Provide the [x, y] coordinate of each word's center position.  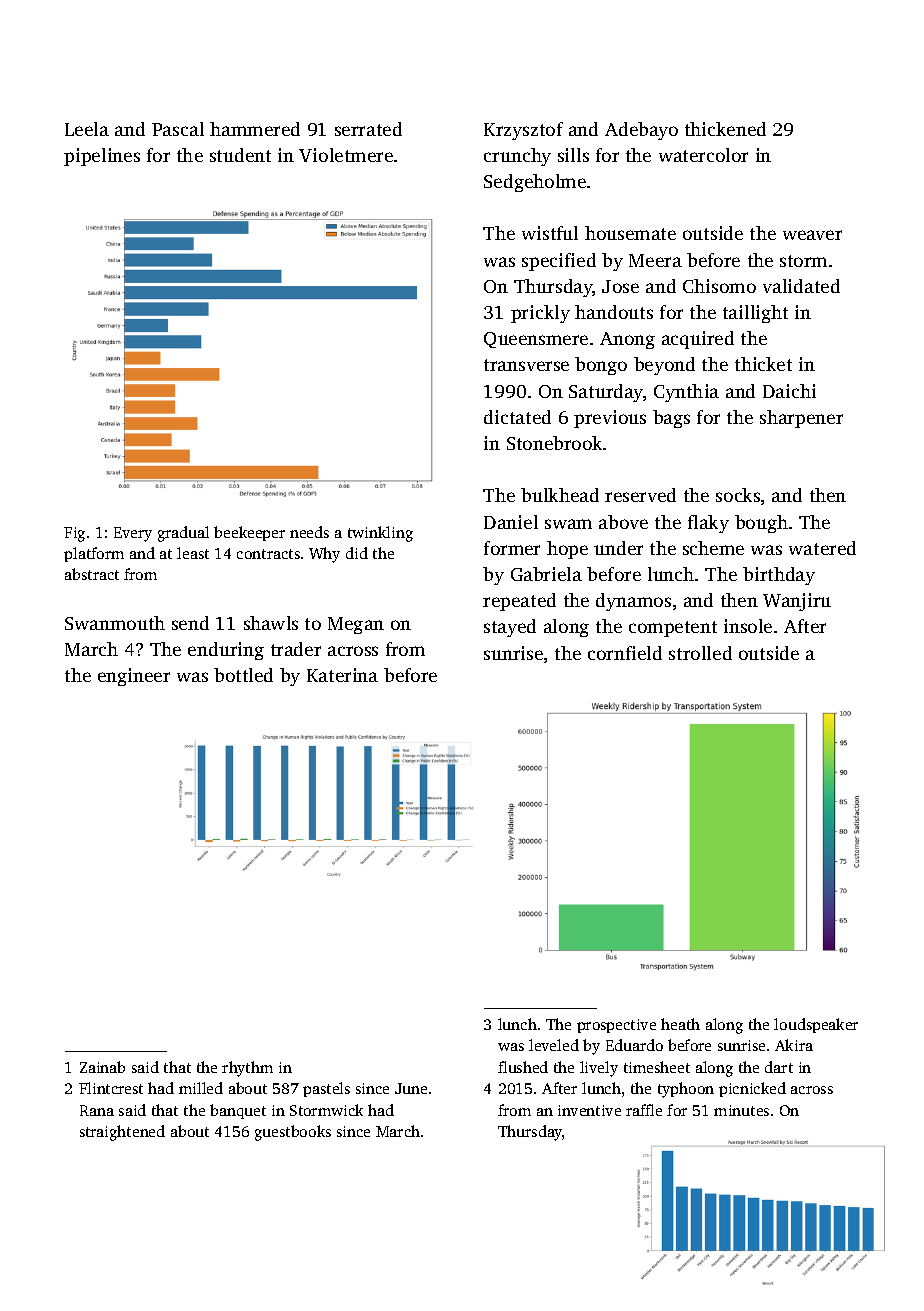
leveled [554, 1045]
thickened [725, 129]
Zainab [102, 1067]
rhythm [247, 1069]
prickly [540, 314]
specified [559, 262]
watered [822, 548]
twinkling [380, 534]
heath [680, 1024]
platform [94, 554]
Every [133, 534]
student [240, 155]
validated [801, 286]
